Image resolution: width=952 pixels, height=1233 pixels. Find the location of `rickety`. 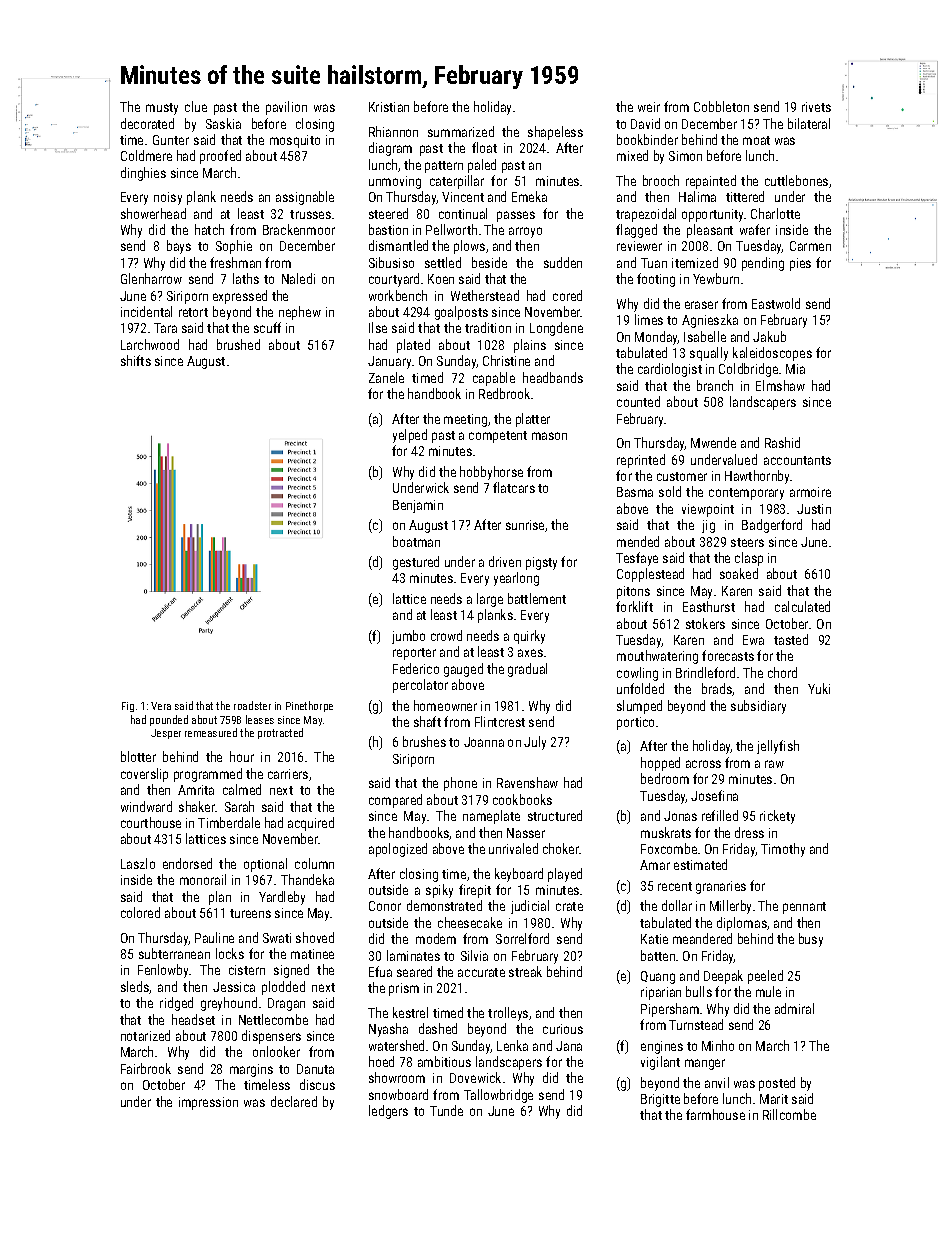

rickety is located at coordinates (777, 817).
